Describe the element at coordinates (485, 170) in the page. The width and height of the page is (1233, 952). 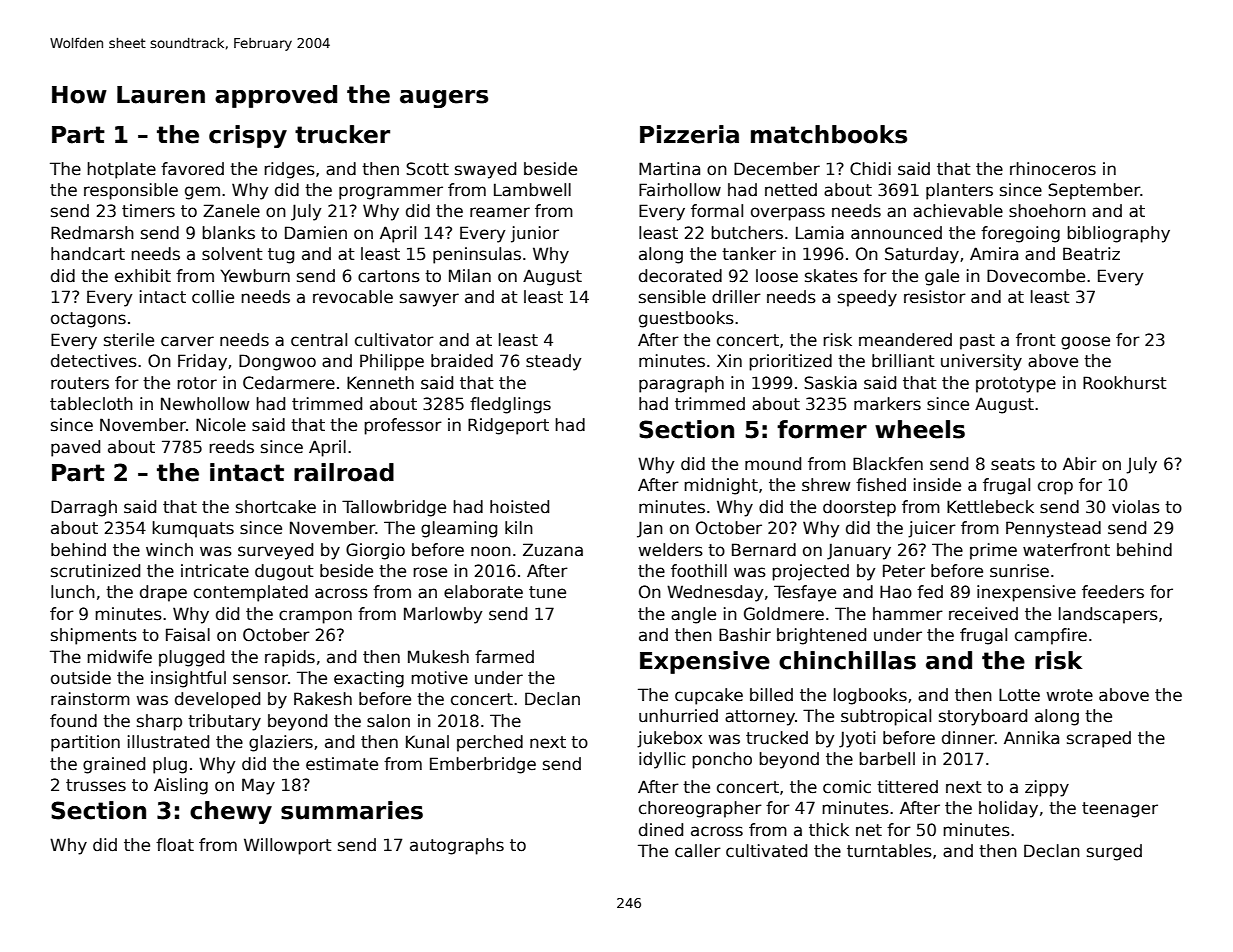
I see `swayed` at that location.
